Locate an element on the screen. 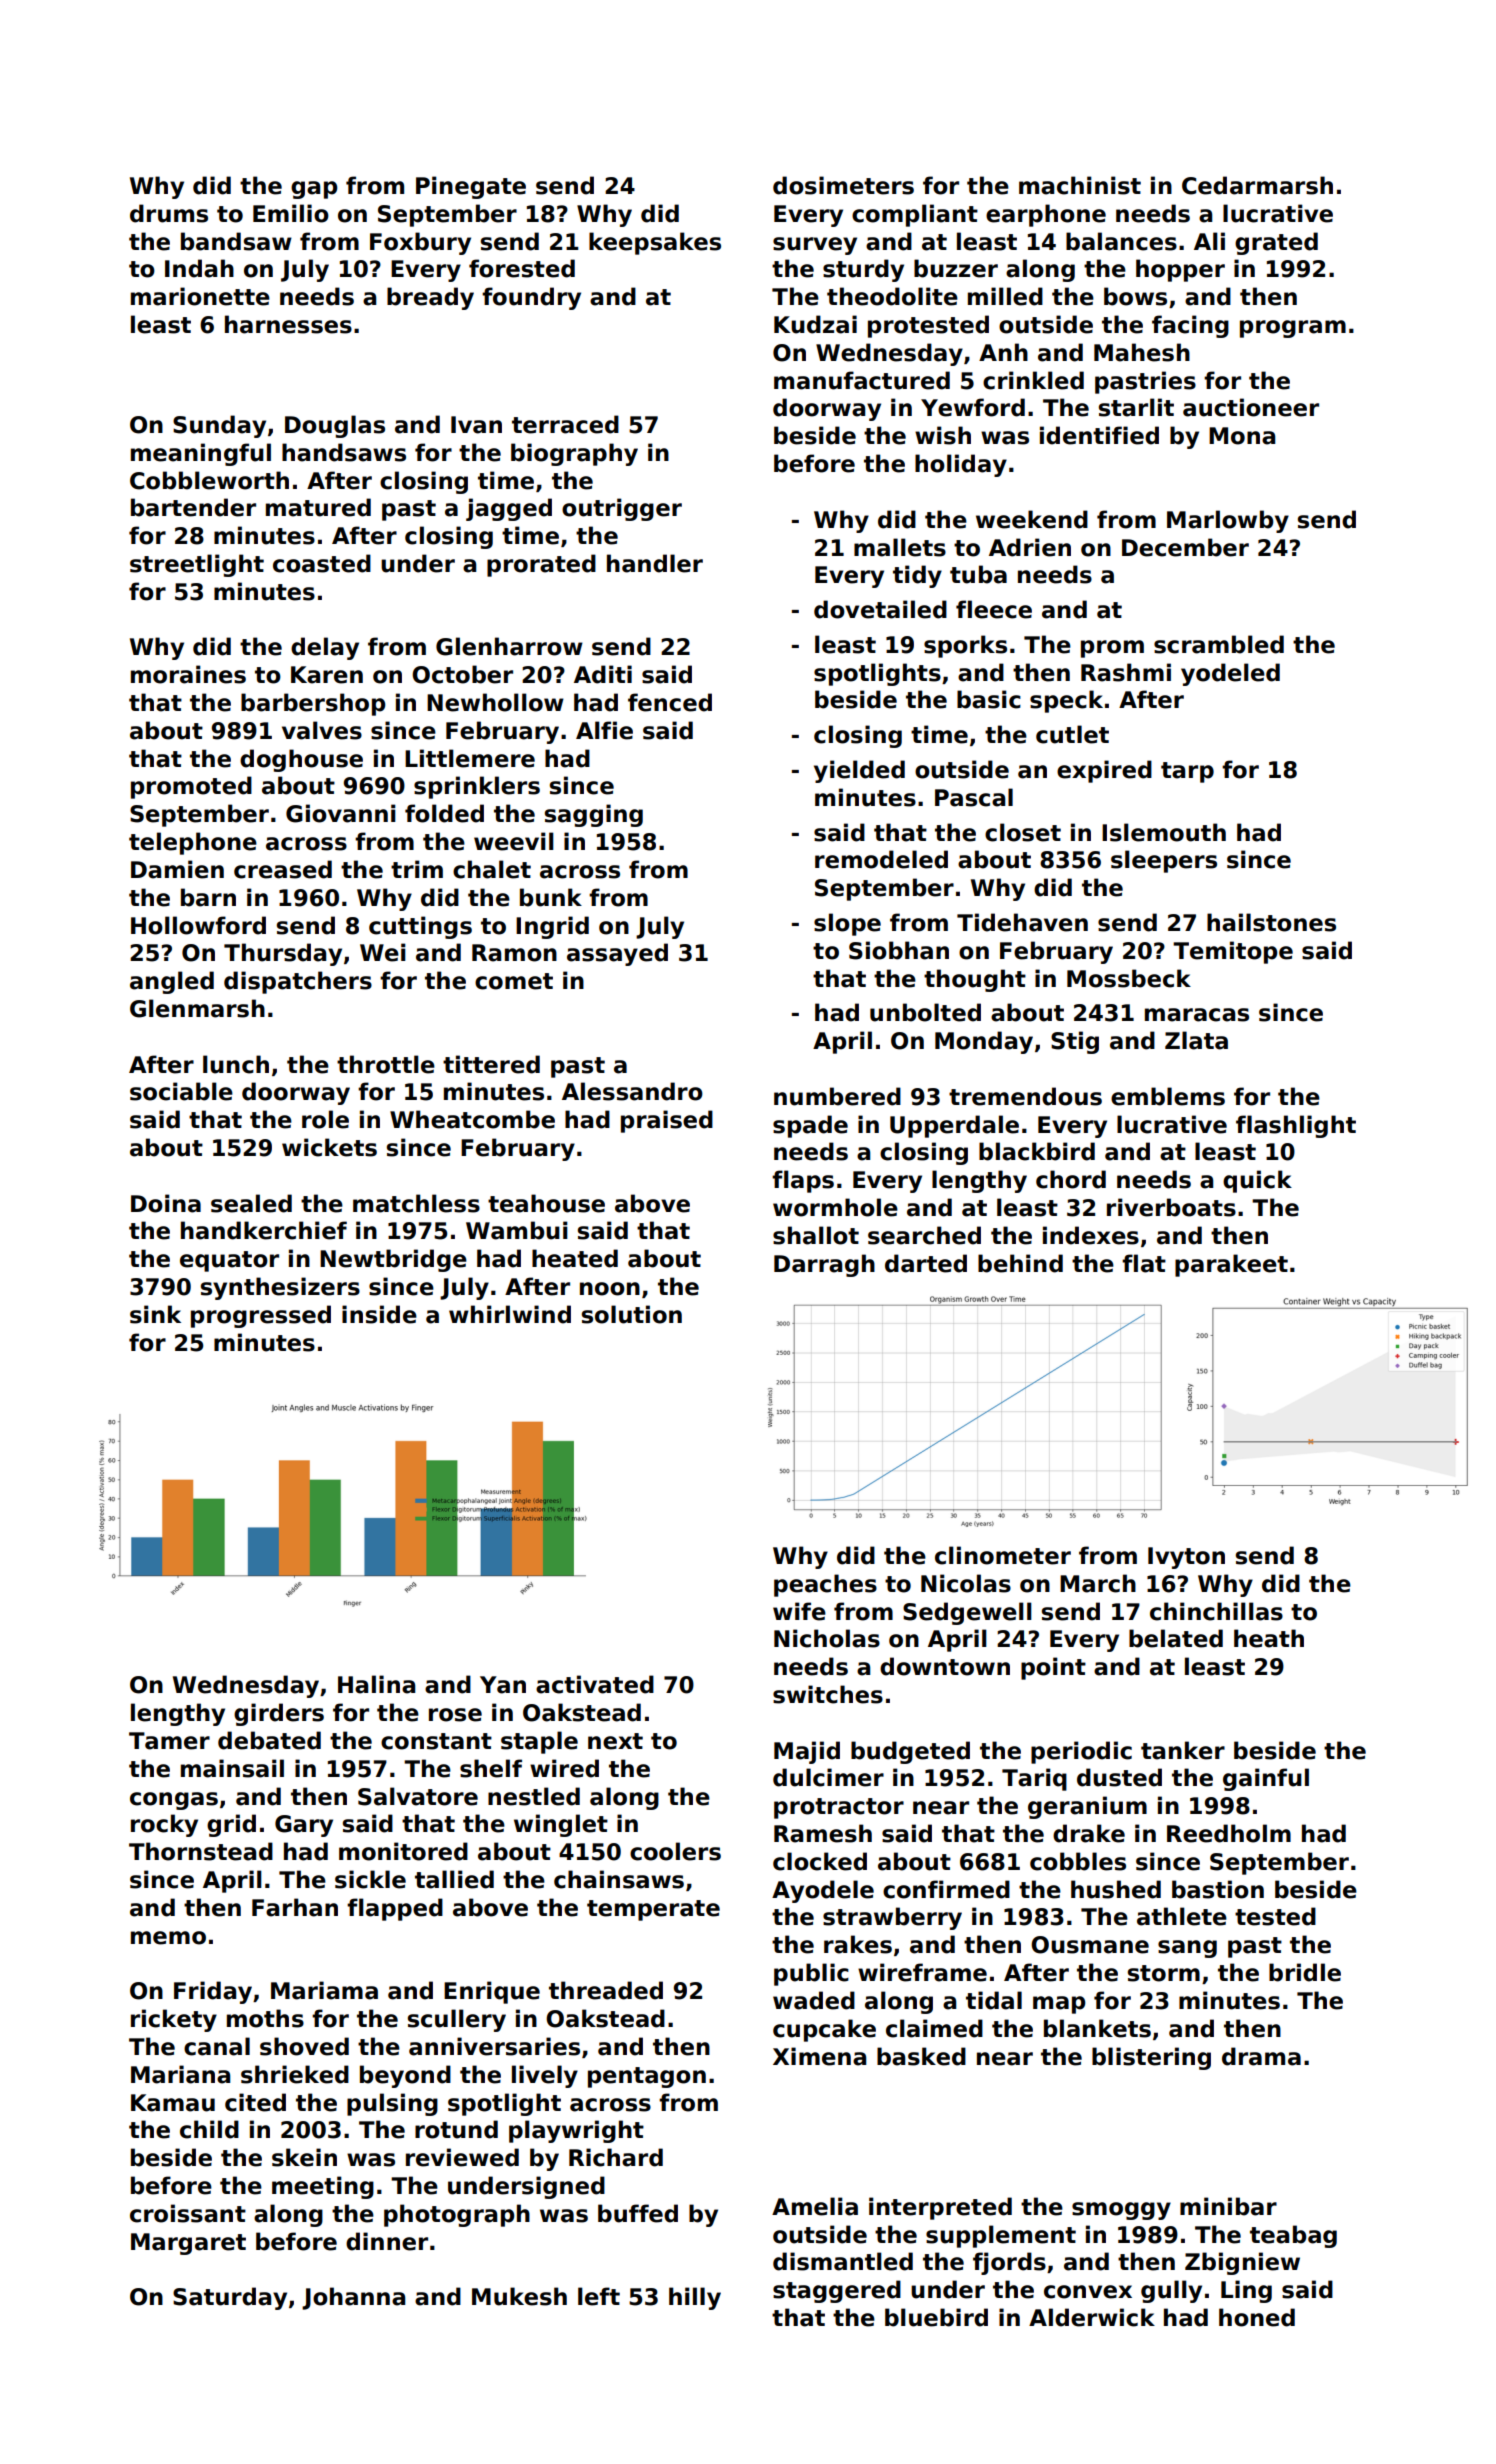 The width and height of the screenshot is (1496, 2464). yielded is located at coordinates (859, 771).
